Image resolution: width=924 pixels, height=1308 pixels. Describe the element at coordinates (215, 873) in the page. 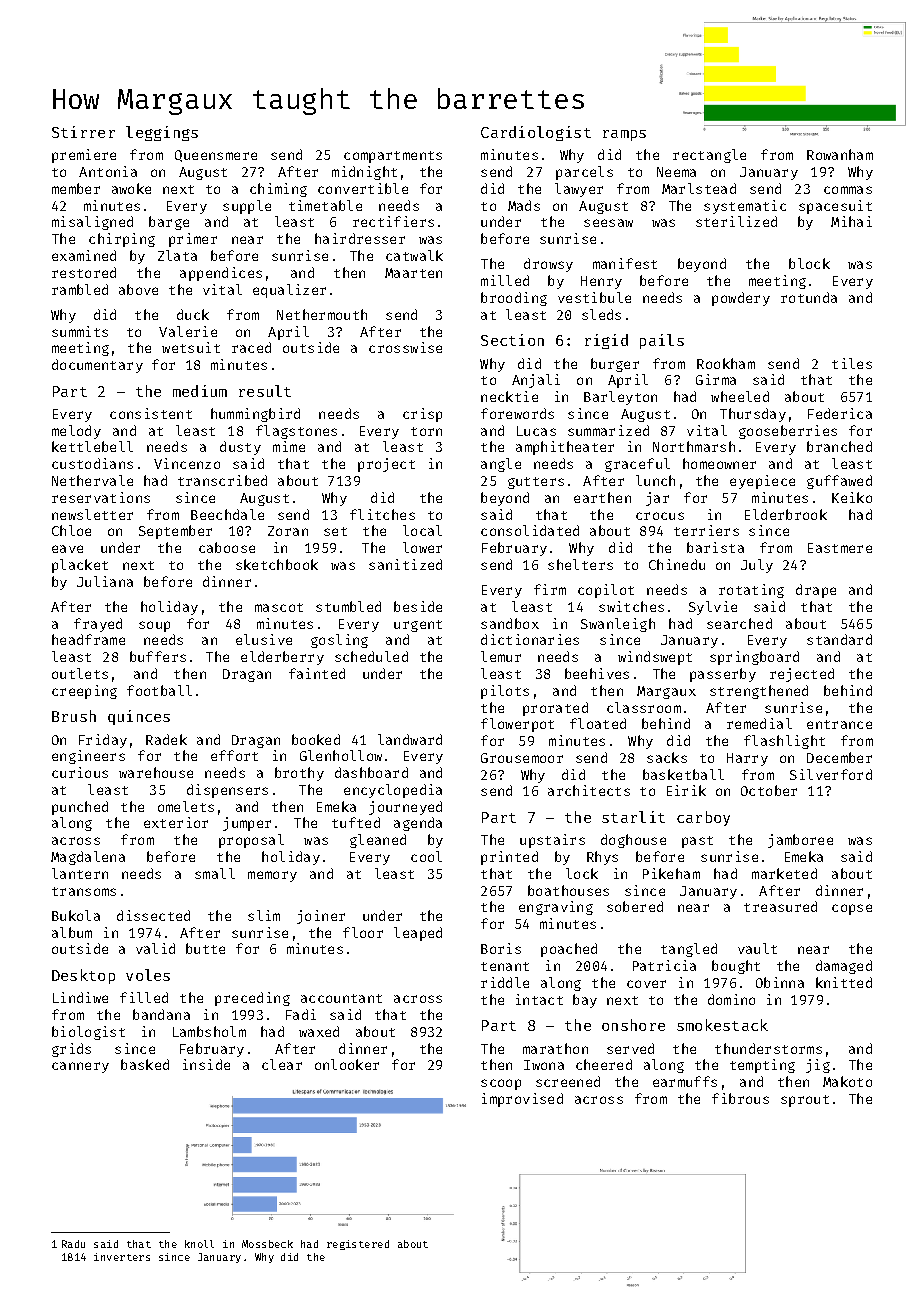

I see `small` at that location.
